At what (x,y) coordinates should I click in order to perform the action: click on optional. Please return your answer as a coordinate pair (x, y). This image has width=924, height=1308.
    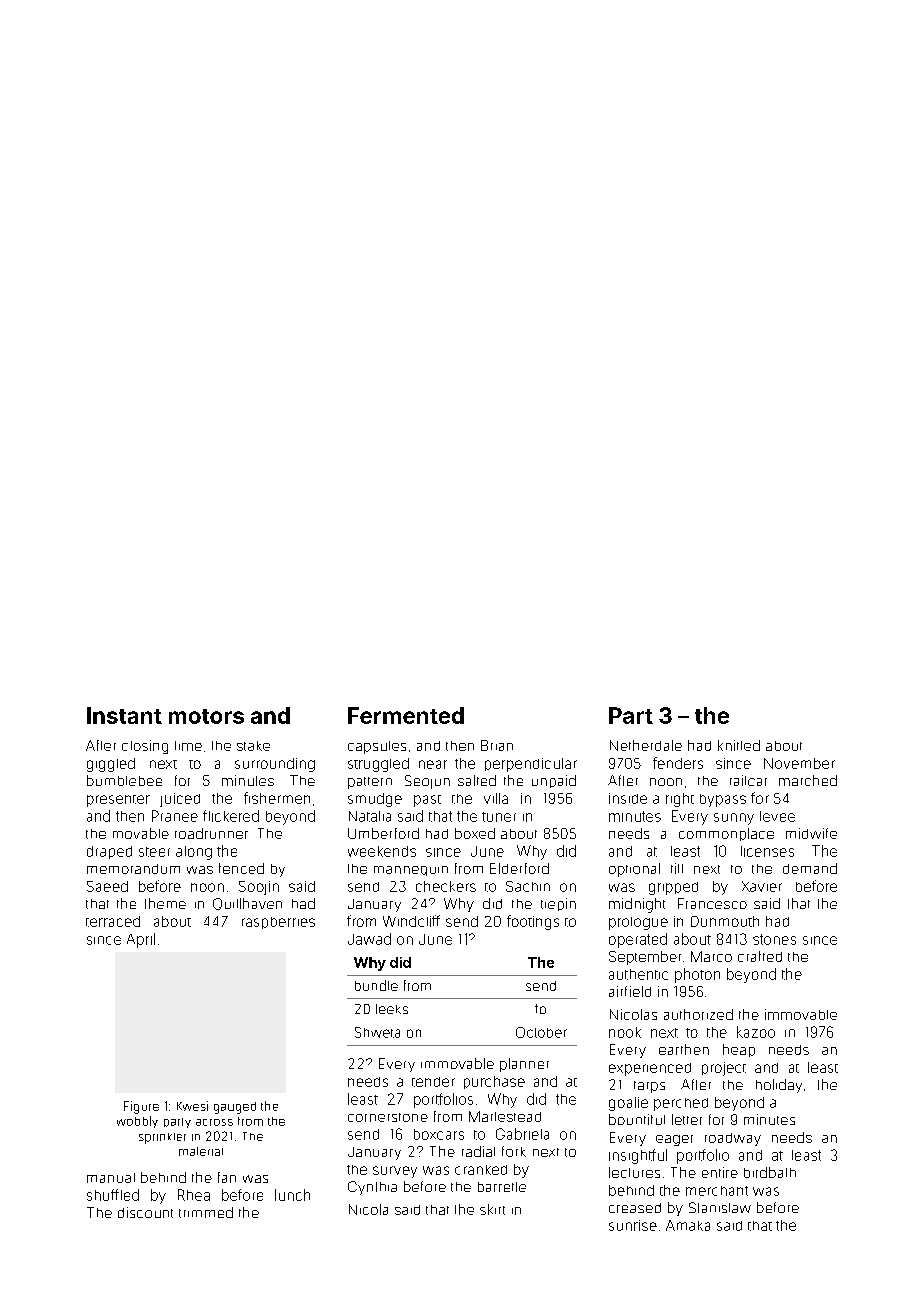
    Looking at the image, I should click on (634, 870).
